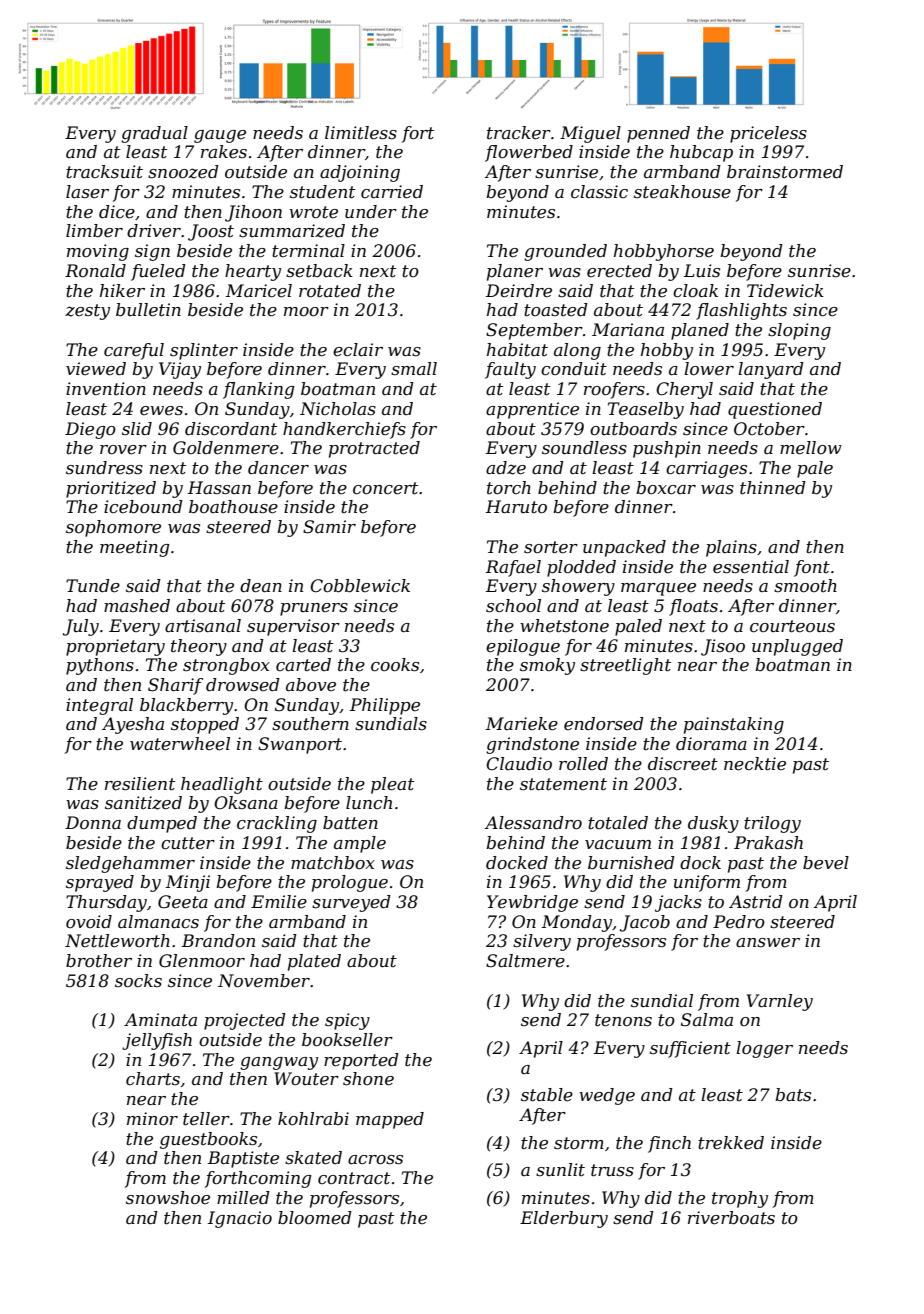 This image has height=1314, width=924. I want to click on riverboats, so click(731, 1218).
